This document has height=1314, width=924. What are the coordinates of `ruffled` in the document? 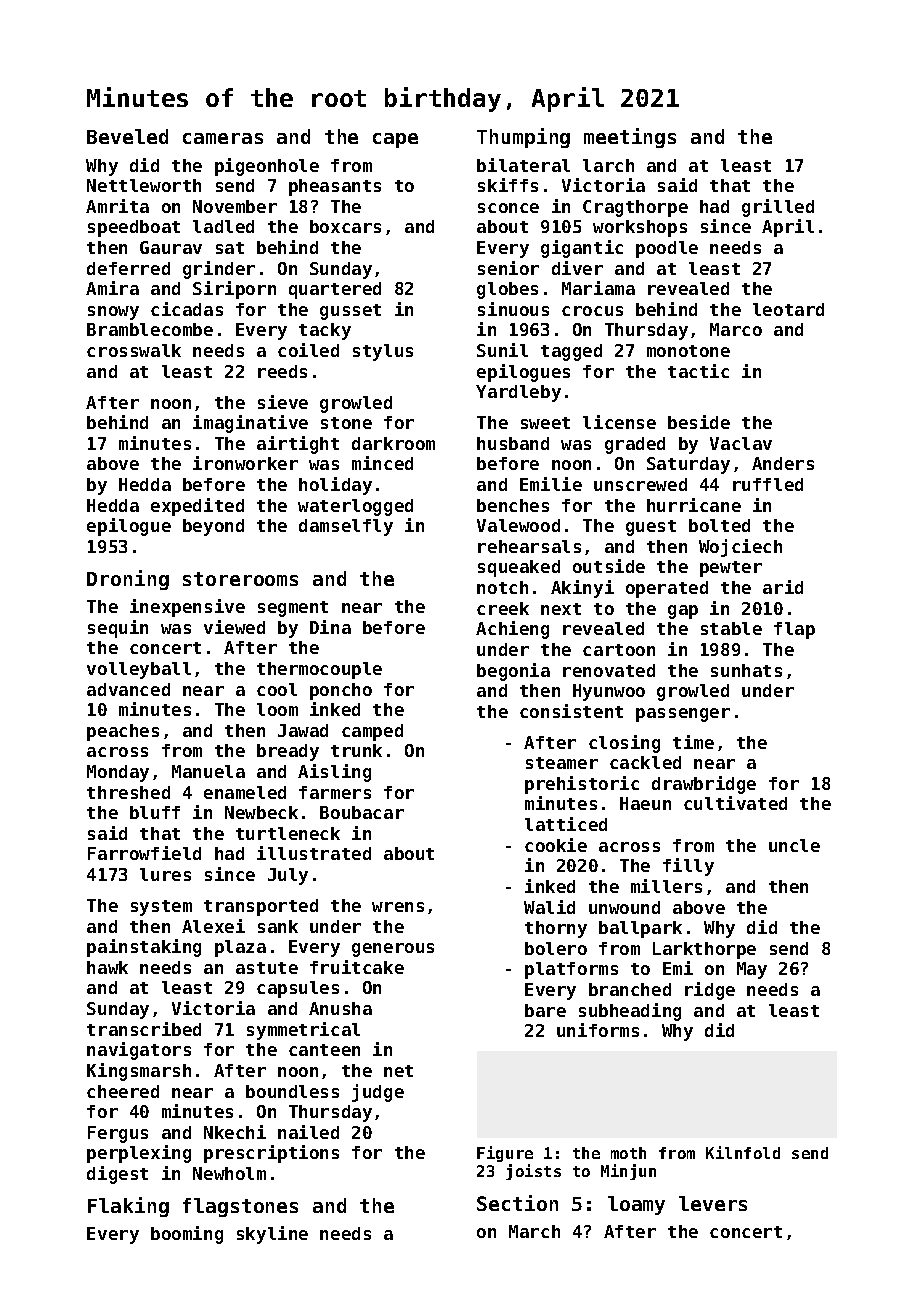 It's located at (768, 484).
